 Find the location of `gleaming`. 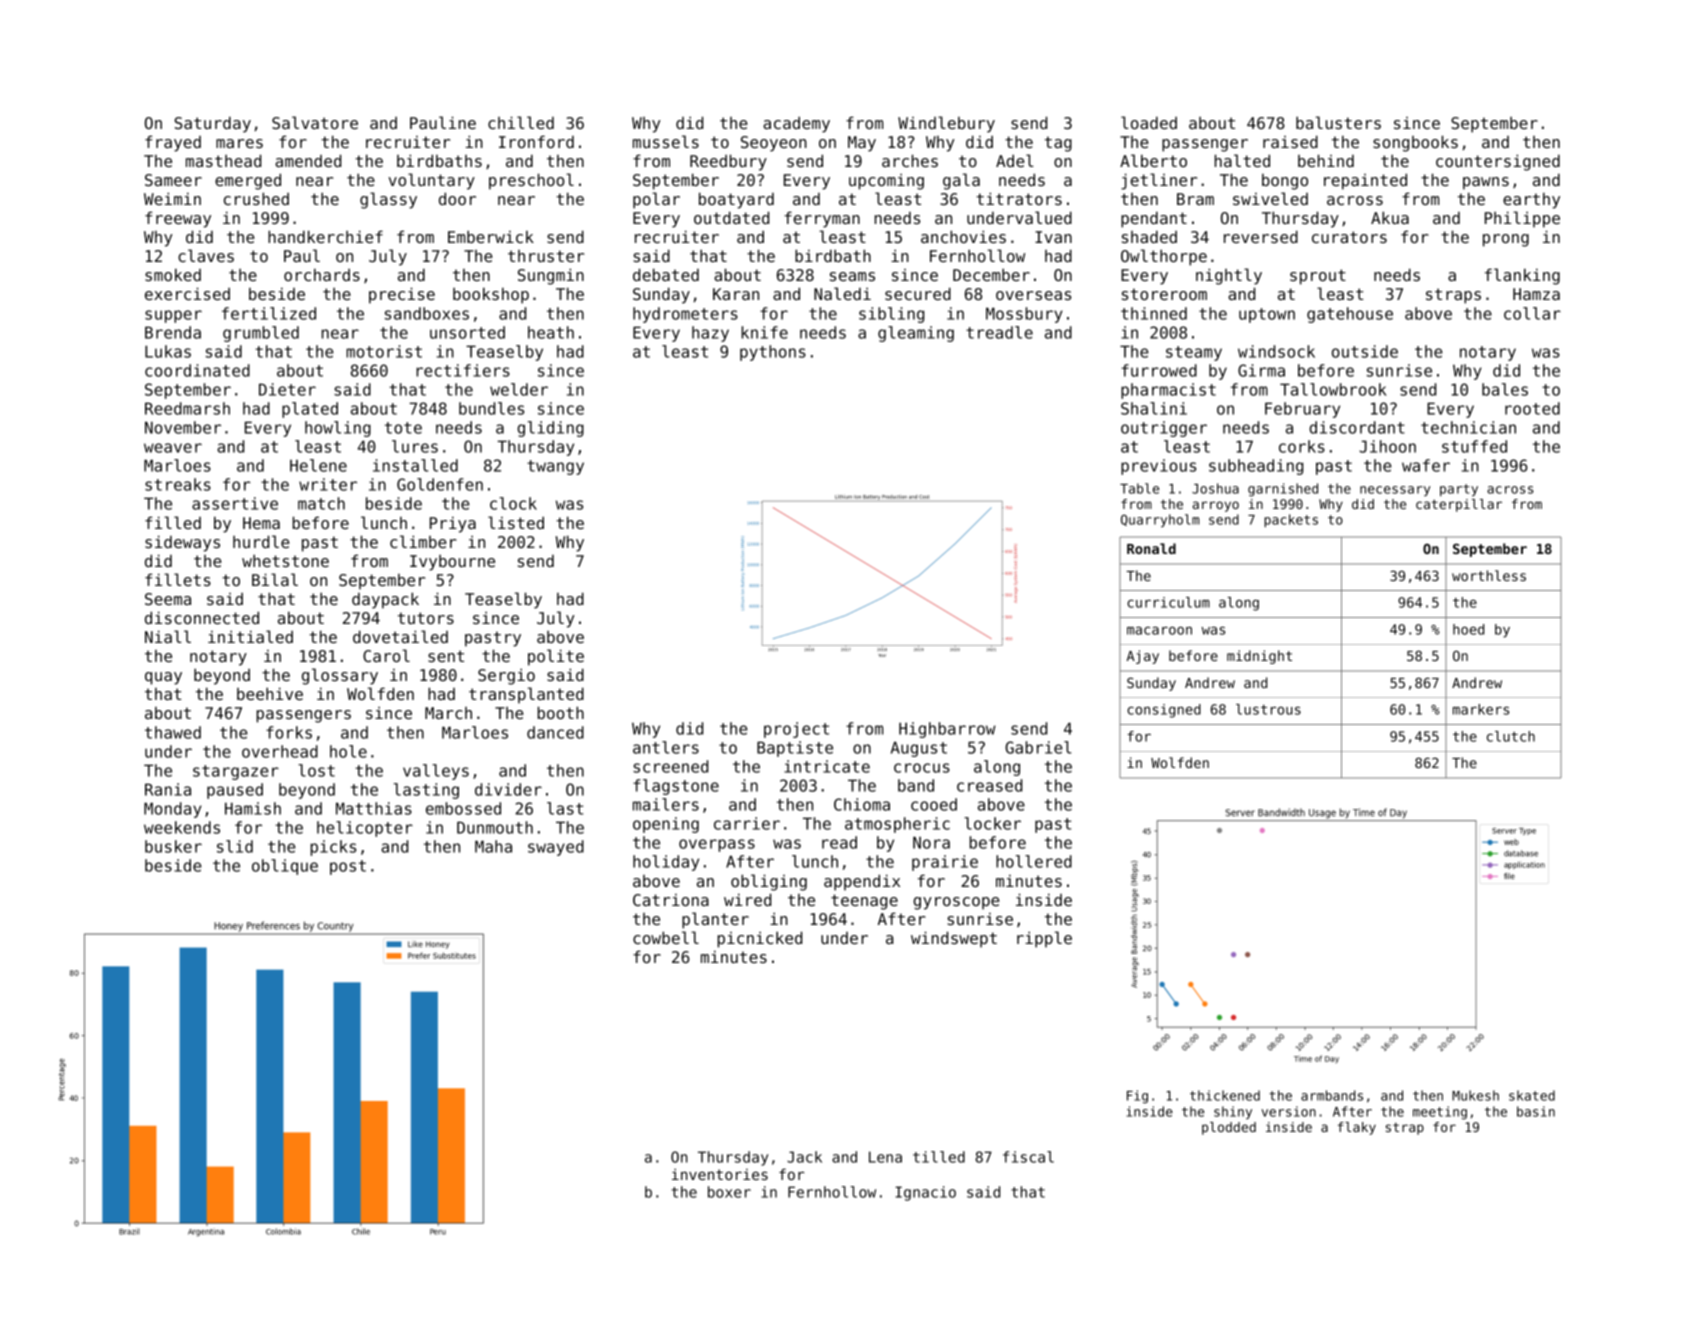

gleaming is located at coordinates (916, 334).
